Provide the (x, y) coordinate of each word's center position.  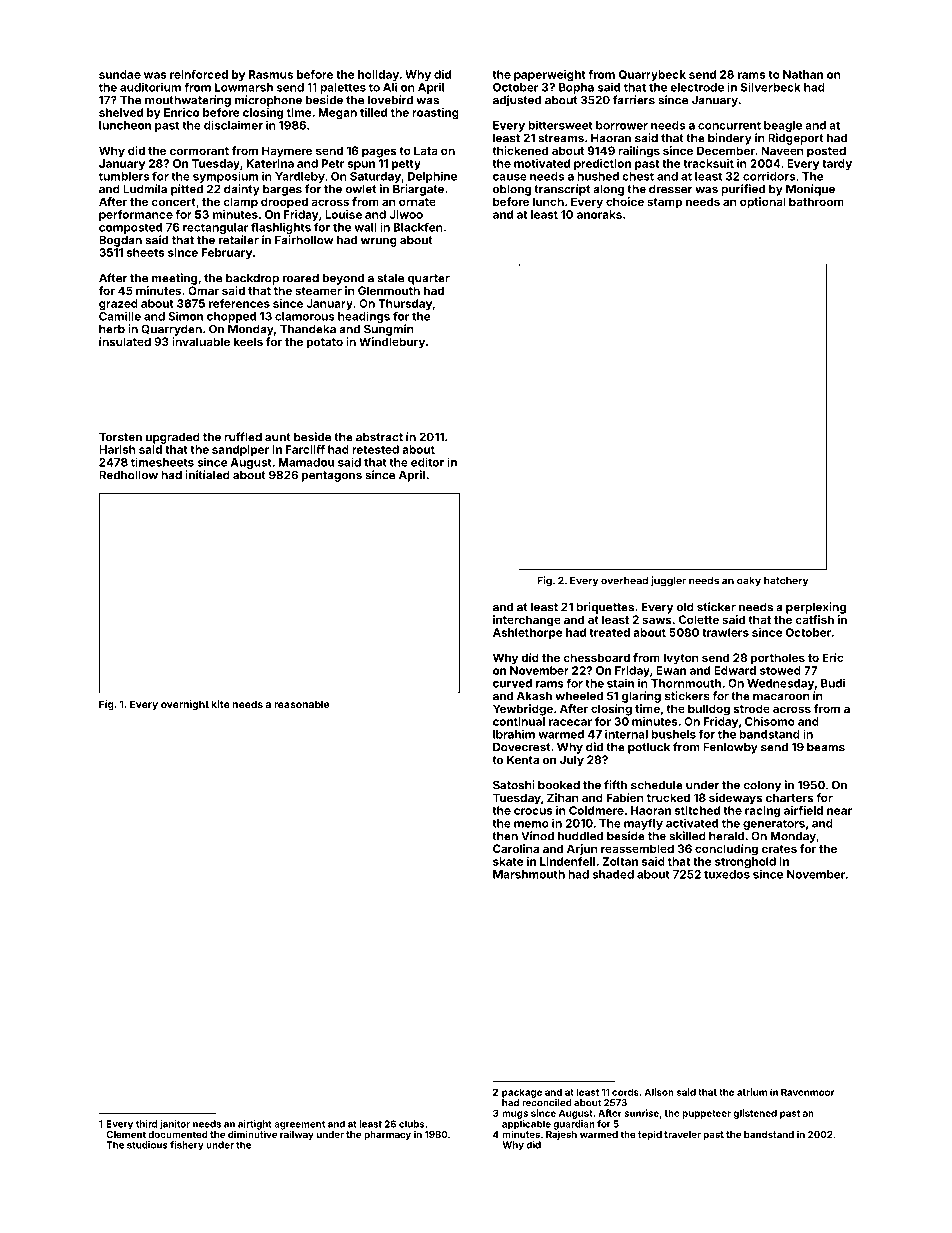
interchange (527, 621)
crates (779, 849)
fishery (187, 1146)
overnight (185, 705)
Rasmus (271, 74)
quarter (429, 279)
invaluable (201, 341)
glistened (755, 1114)
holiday (378, 75)
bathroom (816, 201)
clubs (411, 1124)
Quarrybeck (652, 75)
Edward (735, 670)
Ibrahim (514, 734)
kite (221, 704)
